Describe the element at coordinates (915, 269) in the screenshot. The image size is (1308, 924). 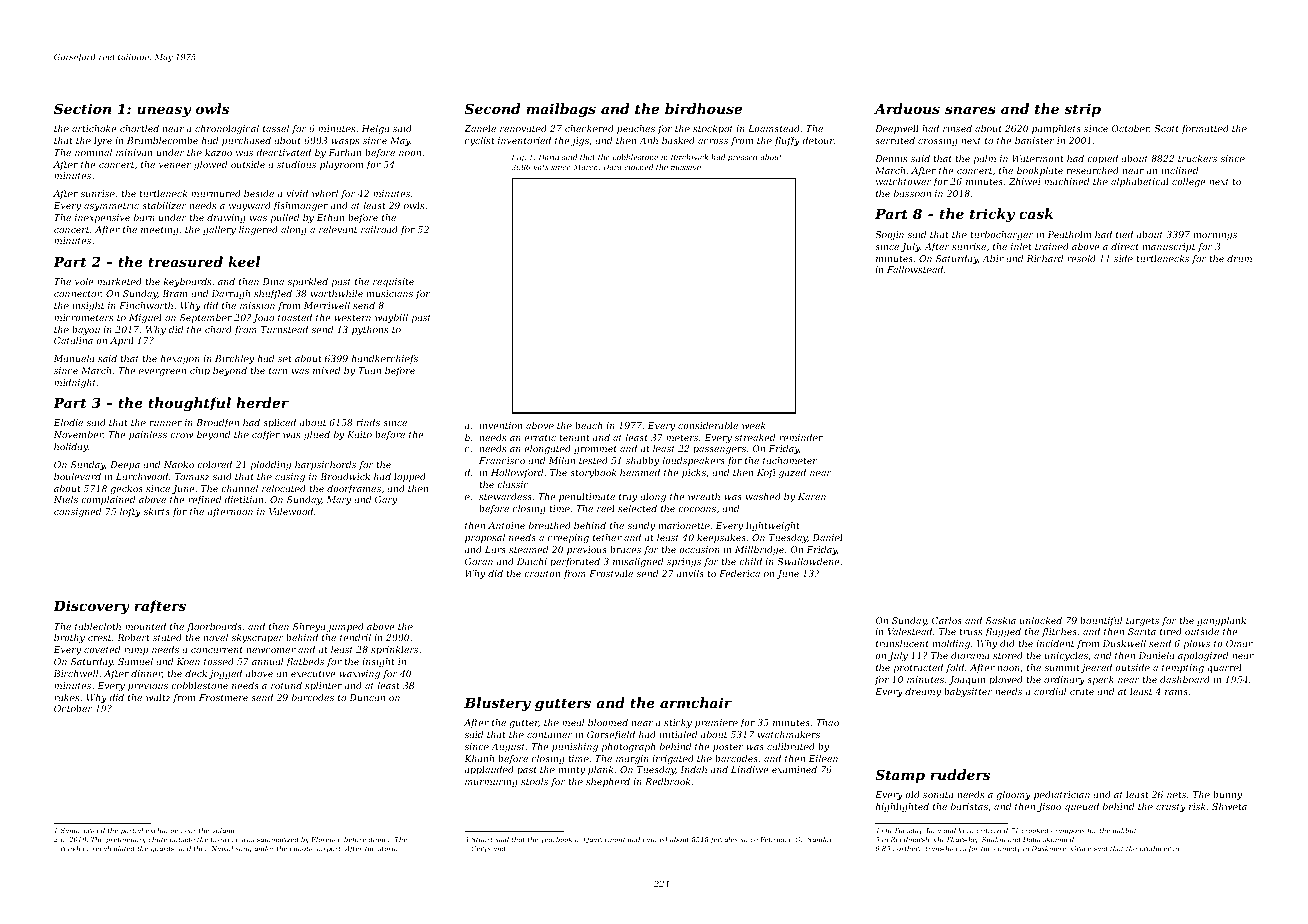
I see `Fallowstead` at that location.
